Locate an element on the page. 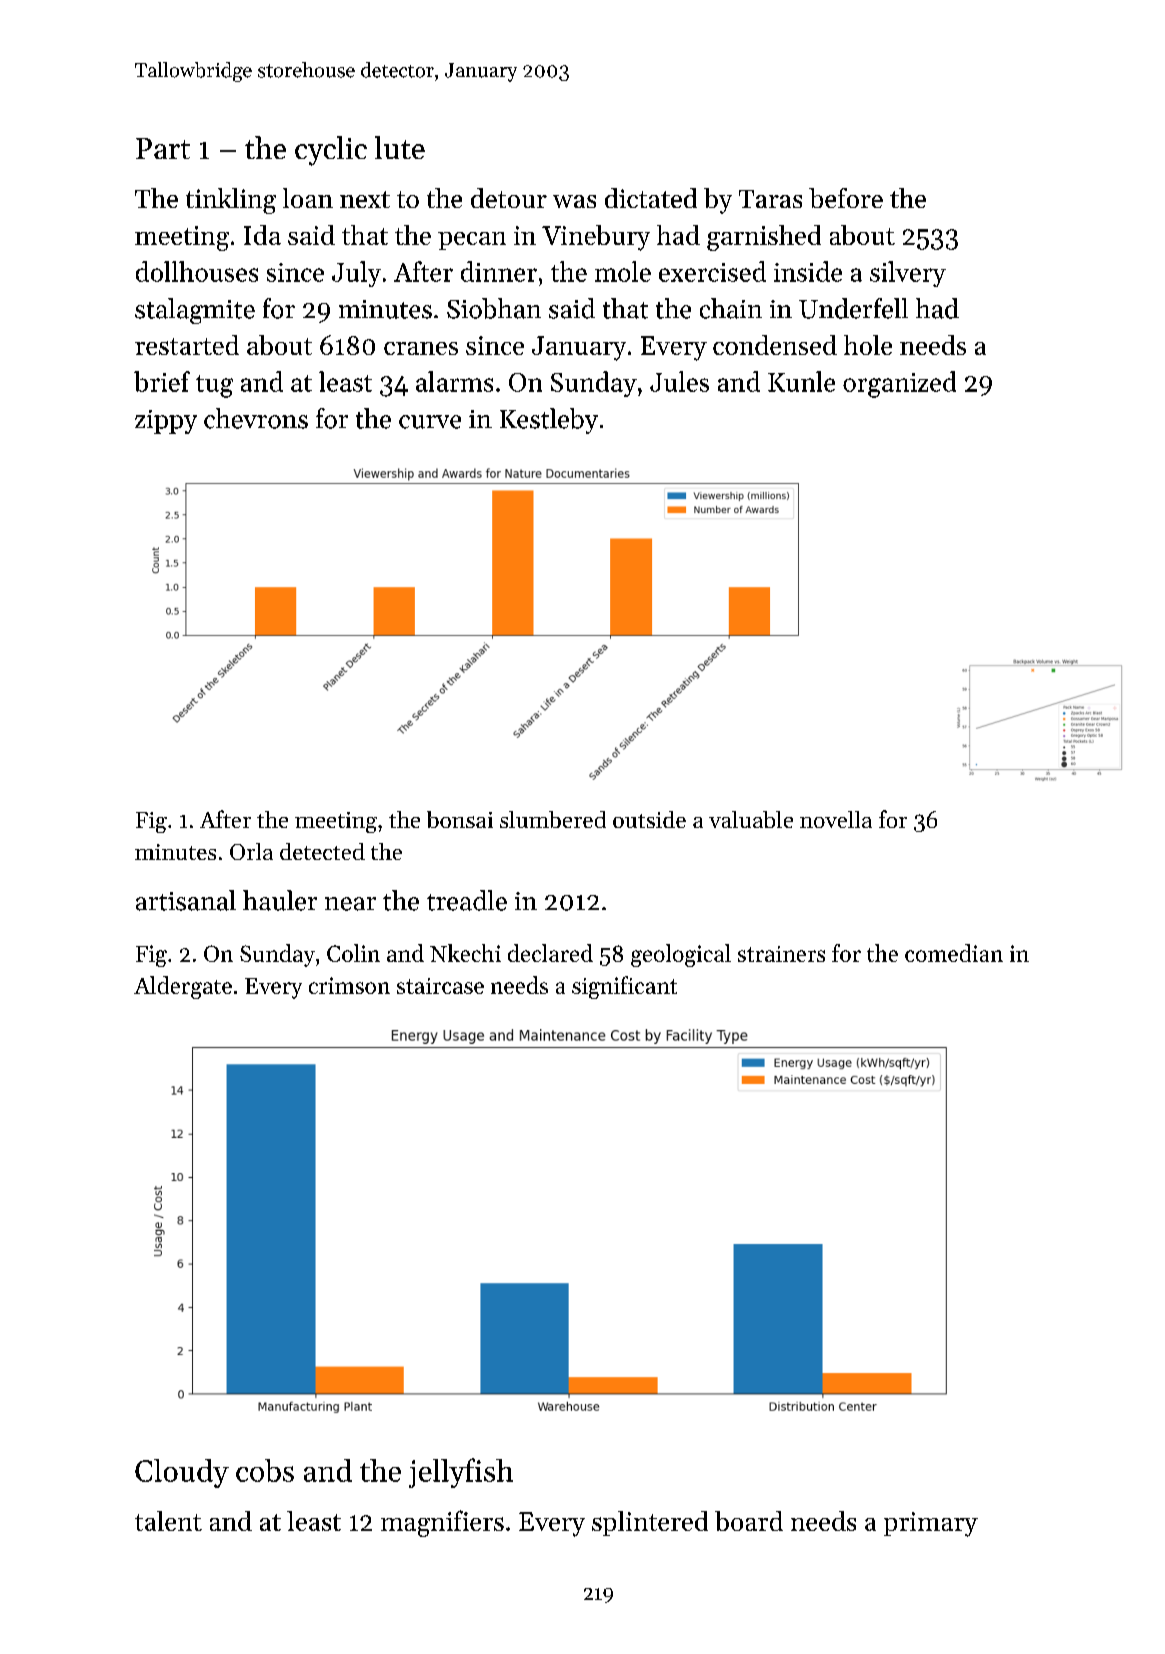 Image resolution: width=1165 pixels, height=1654 pixels. was is located at coordinates (574, 201).
